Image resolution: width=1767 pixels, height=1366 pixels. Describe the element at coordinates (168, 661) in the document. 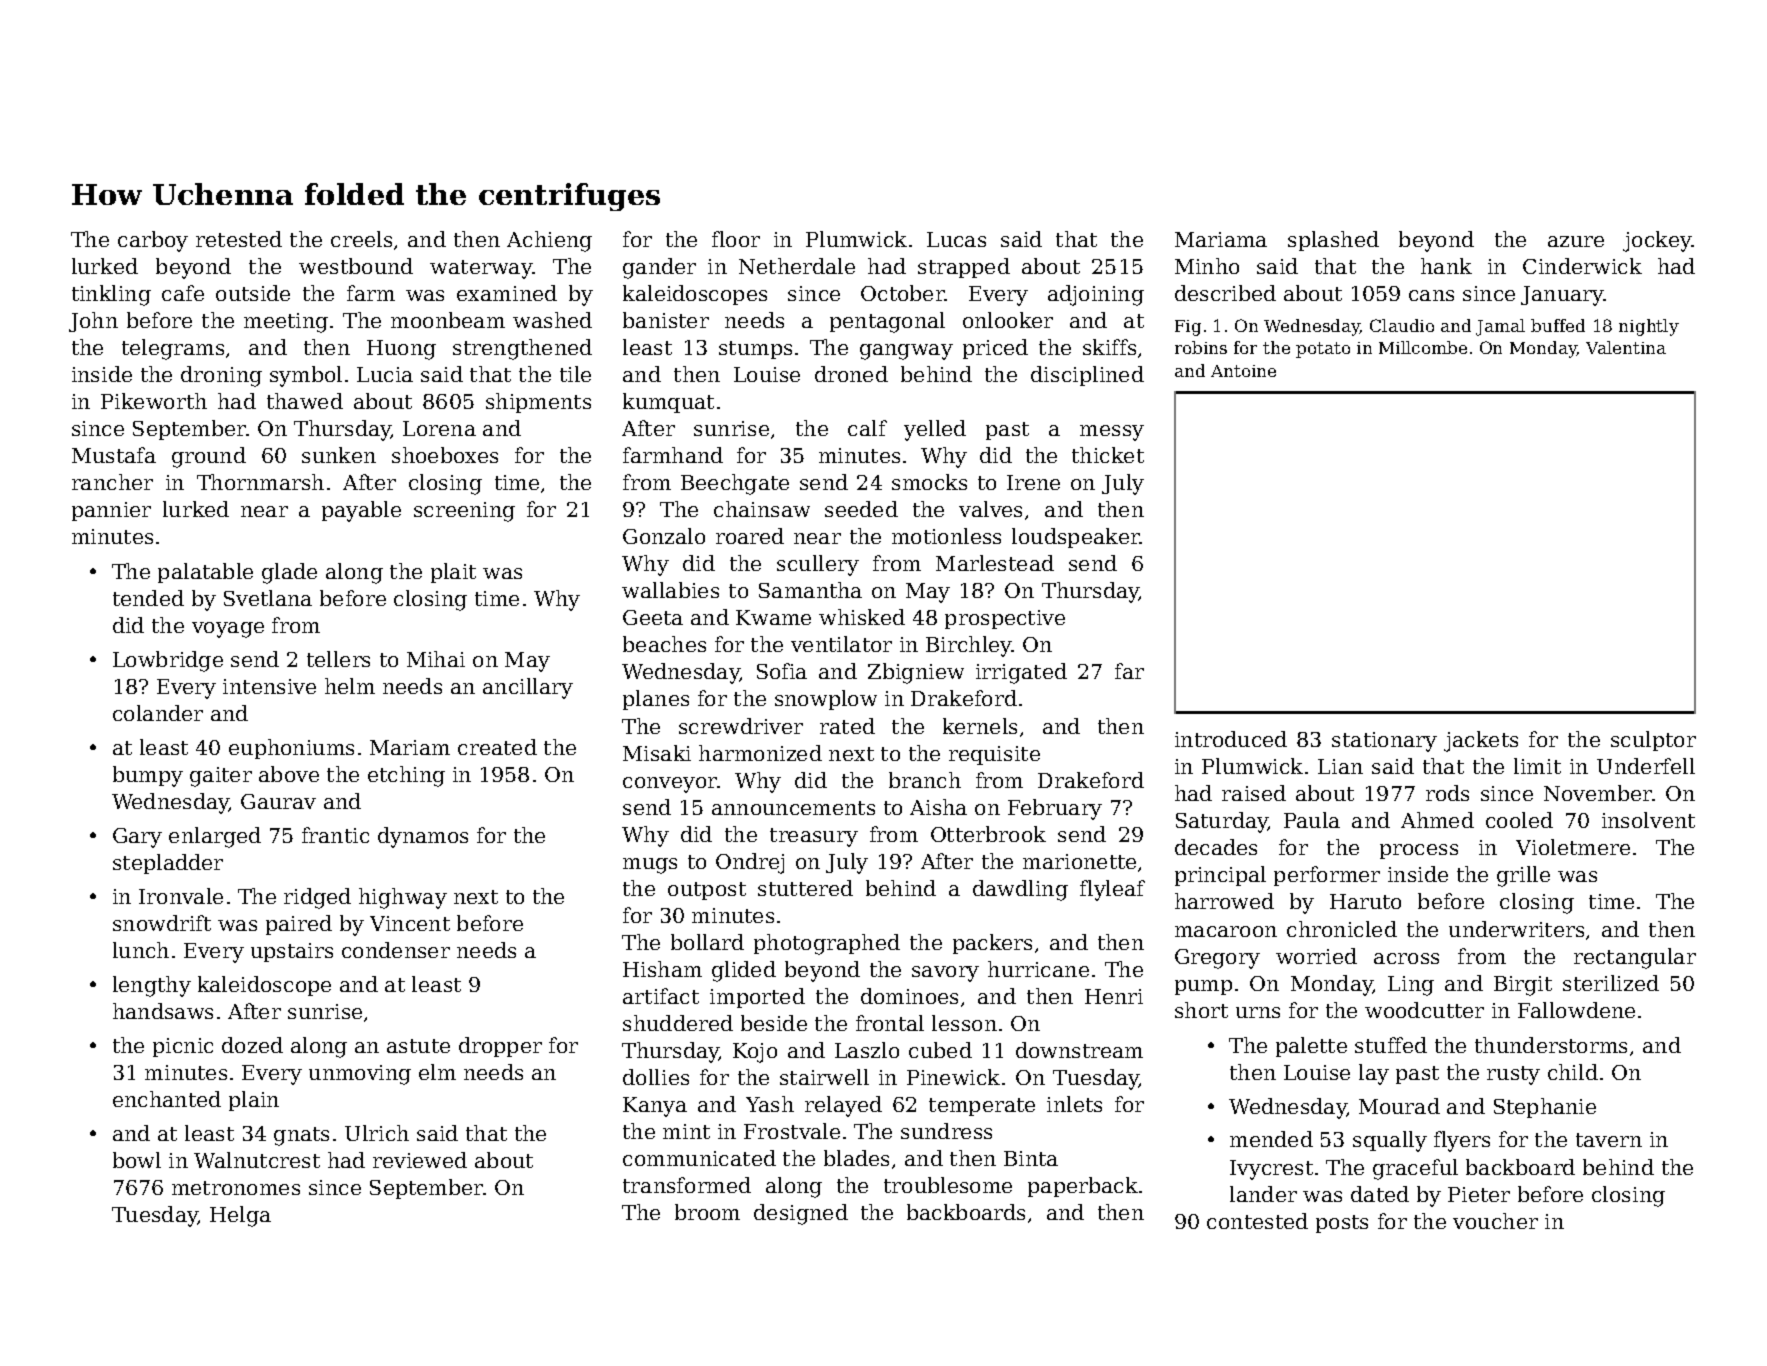

I see `Lowbridge` at that location.
